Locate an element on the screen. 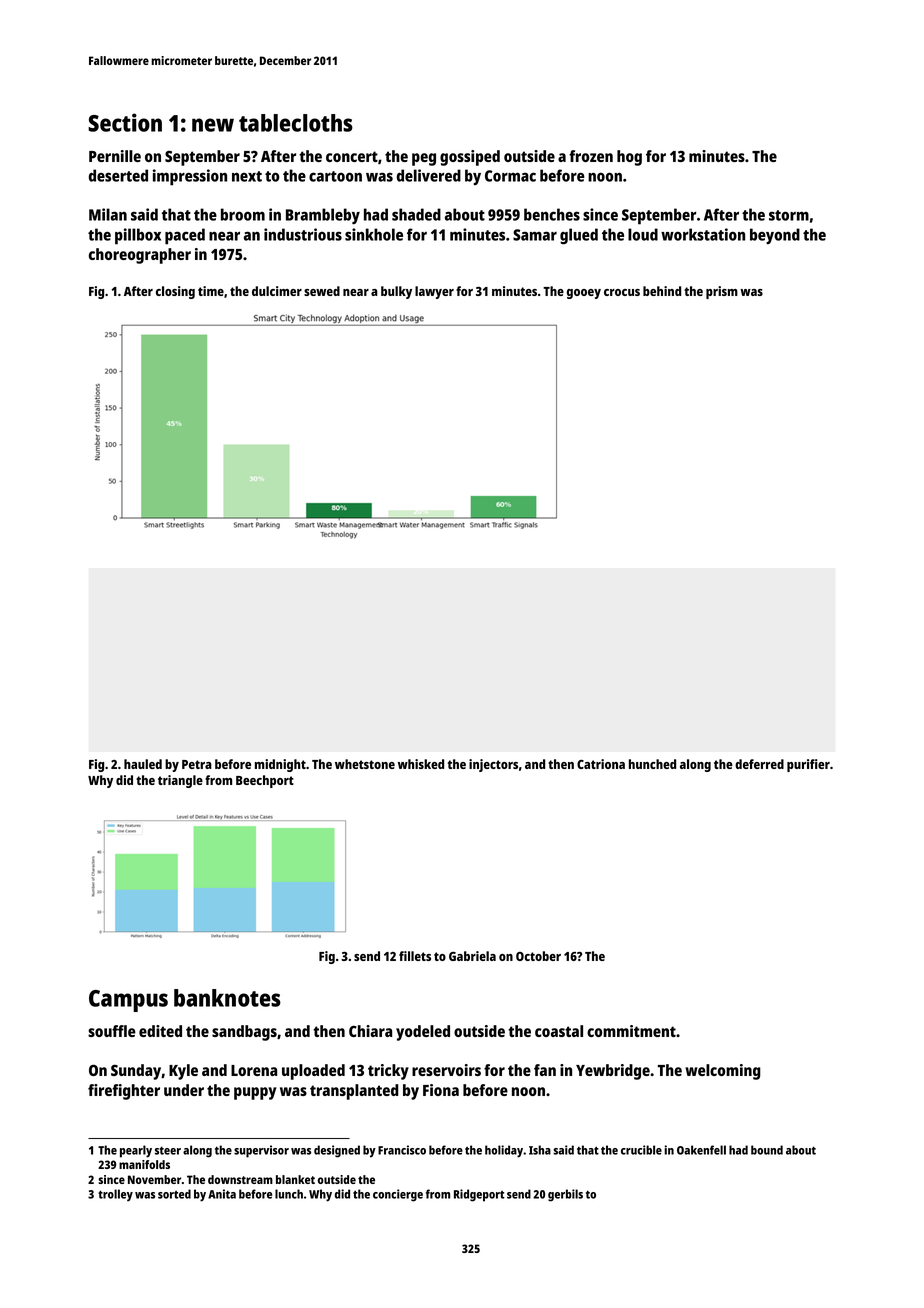 Image resolution: width=924 pixels, height=1308 pixels. whetstone is located at coordinates (365, 764).
